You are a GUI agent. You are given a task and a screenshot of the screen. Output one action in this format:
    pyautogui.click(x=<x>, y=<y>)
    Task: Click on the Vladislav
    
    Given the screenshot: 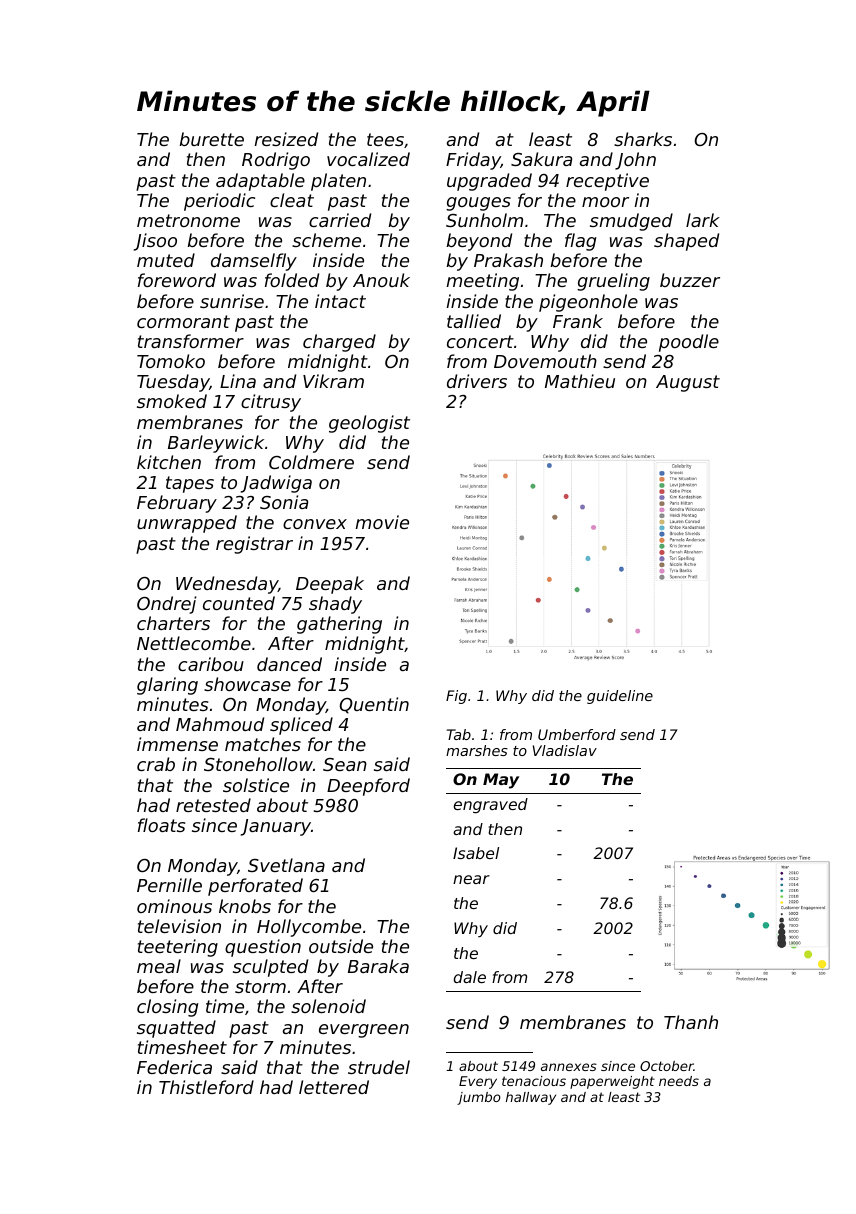 What is the action you would take?
    pyautogui.click(x=565, y=750)
